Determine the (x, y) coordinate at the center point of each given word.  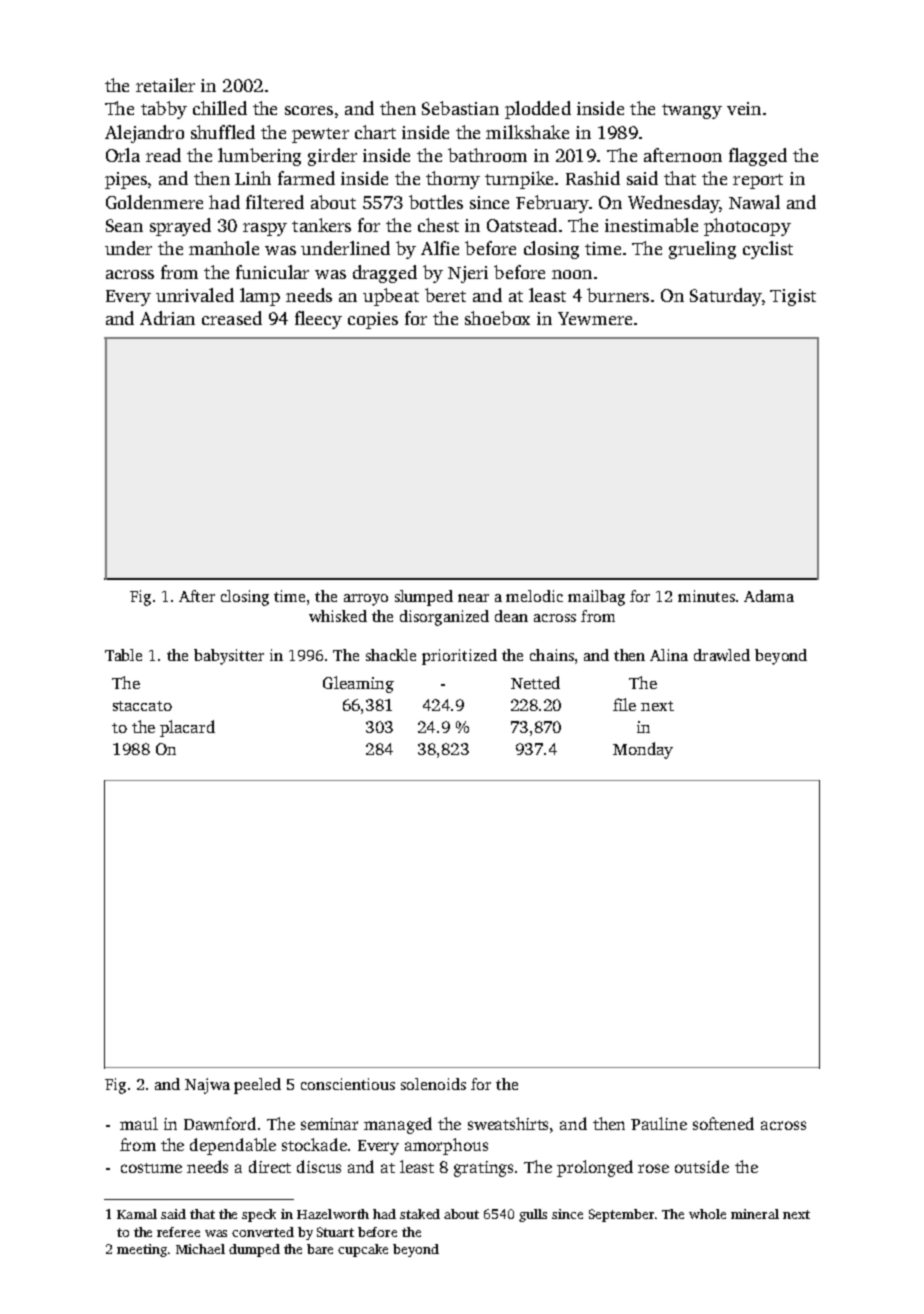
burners (618, 295)
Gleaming (358, 684)
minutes (706, 596)
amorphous (446, 1146)
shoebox (497, 318)
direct (270, 1166)
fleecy (318, 320)
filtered (275, 202)
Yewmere (595, 318)
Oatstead (522, 225)
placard (187, 728)
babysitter (229, 657)
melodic (534, 596)
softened (723, 1123)
